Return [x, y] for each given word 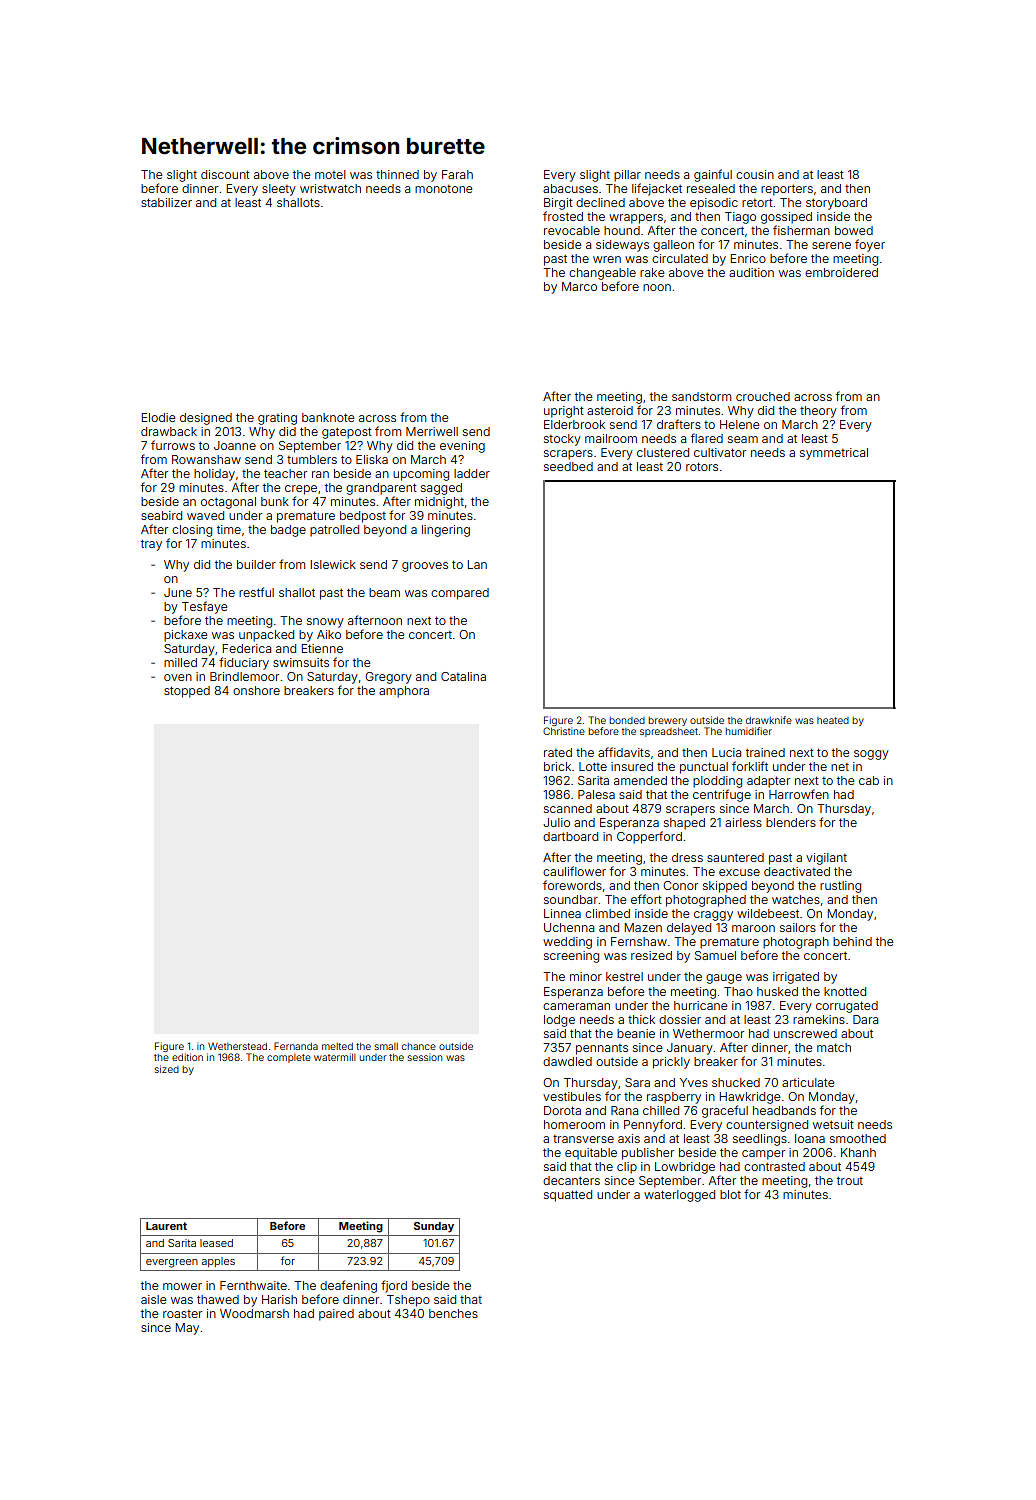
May [187, 1329]
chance [419, 1046]
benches [453, 1313]
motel [330, 174]
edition [187, 1057]
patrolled [334, 531]
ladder [472, 473]
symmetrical [834, 454]
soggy [871, 755]
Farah [457, 174]
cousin [755, 174]
